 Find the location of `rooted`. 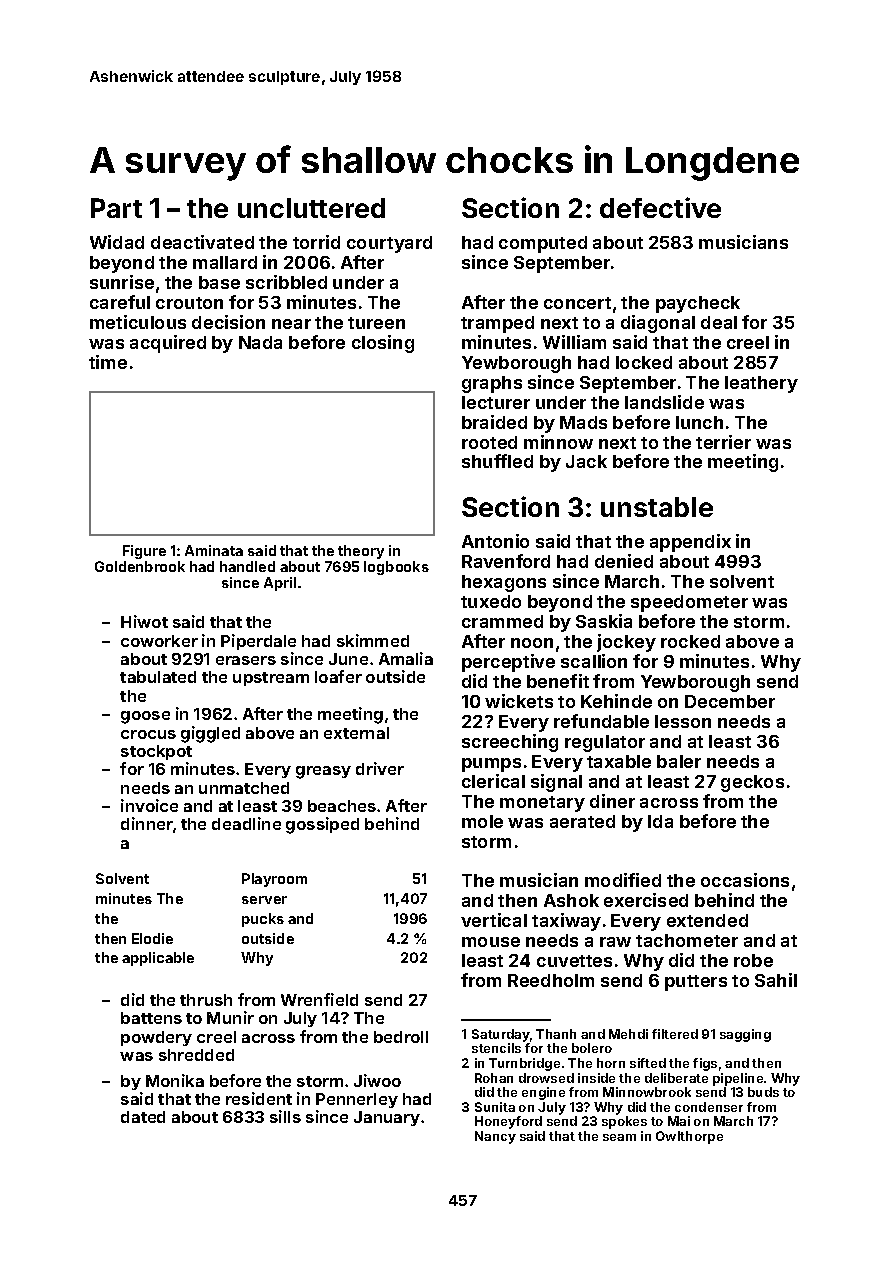

rooted is located at coordinates (489, 442).
